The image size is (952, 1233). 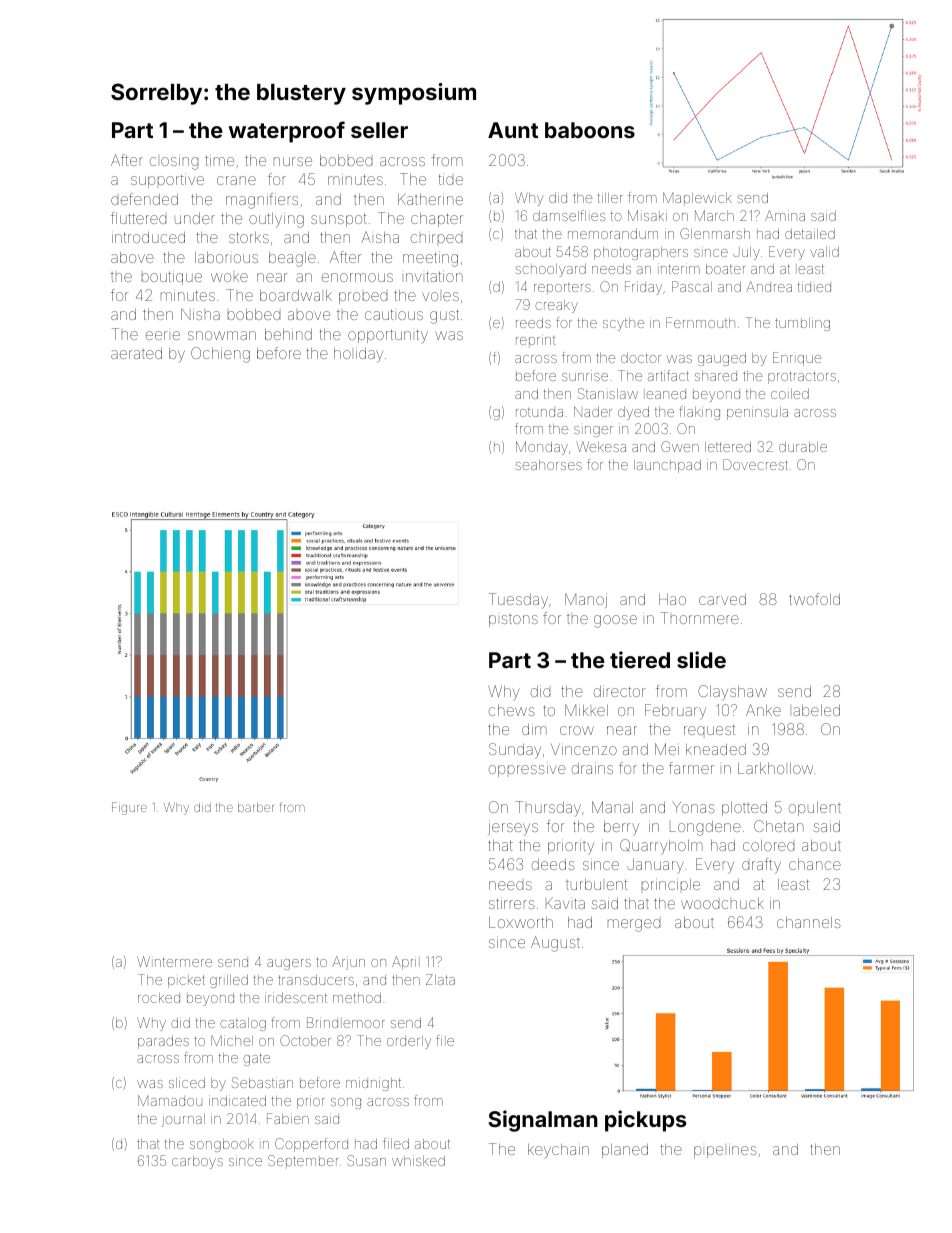 I want to click on Figure, so click(x=129, y=808).
